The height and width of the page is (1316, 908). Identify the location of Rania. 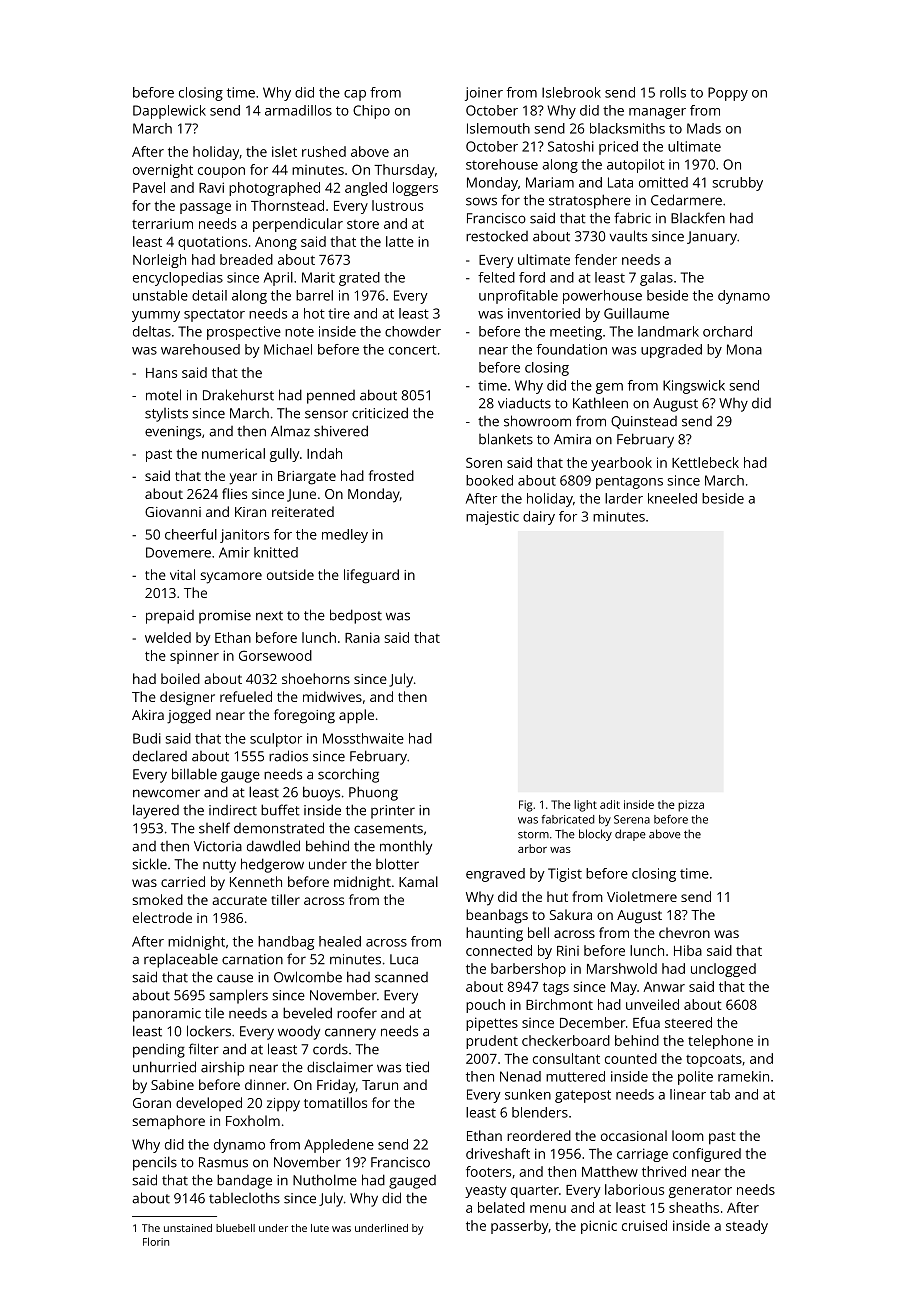
(362, 637).
